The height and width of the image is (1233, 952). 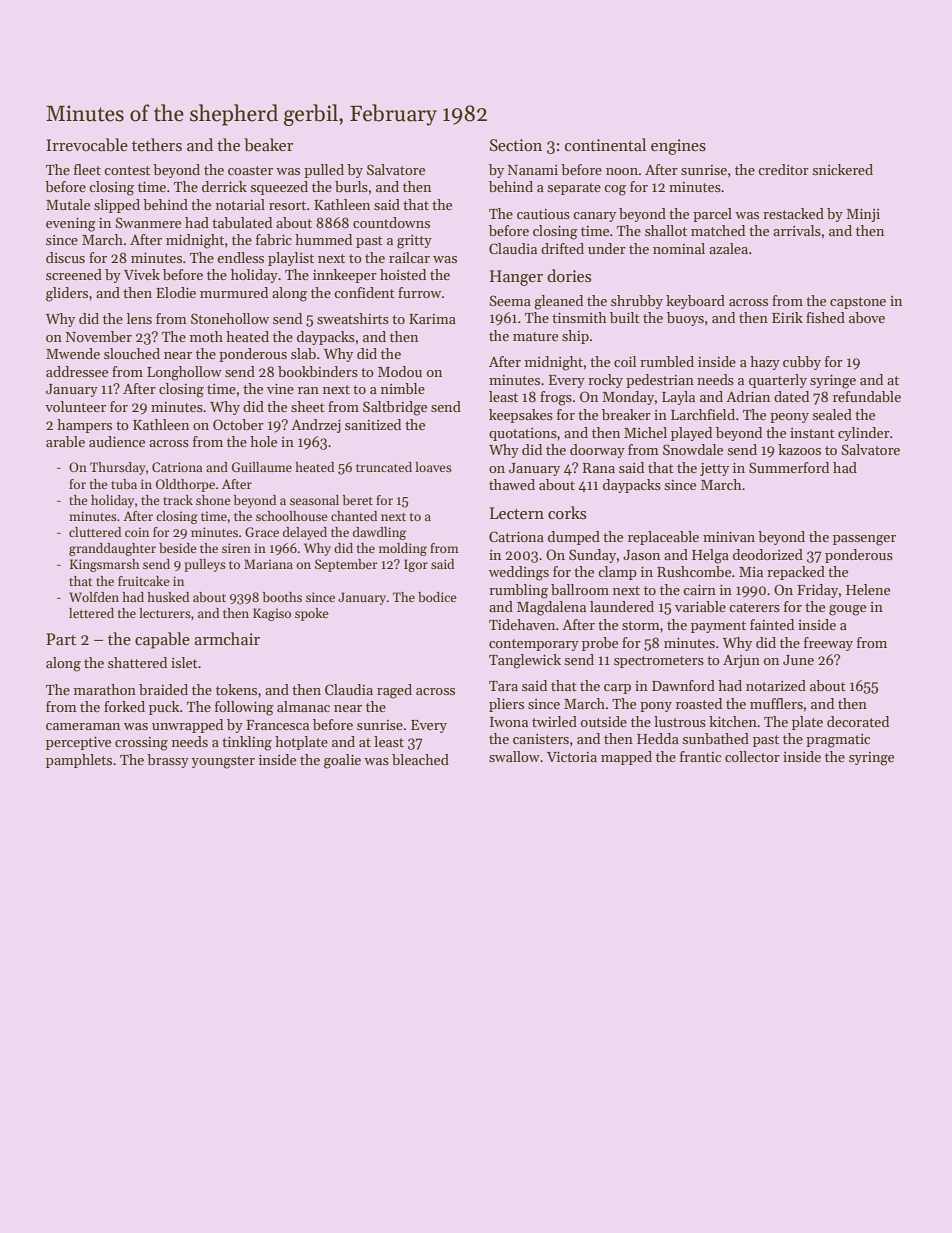 I want to click on roasted, so click(x=699, y=703).
